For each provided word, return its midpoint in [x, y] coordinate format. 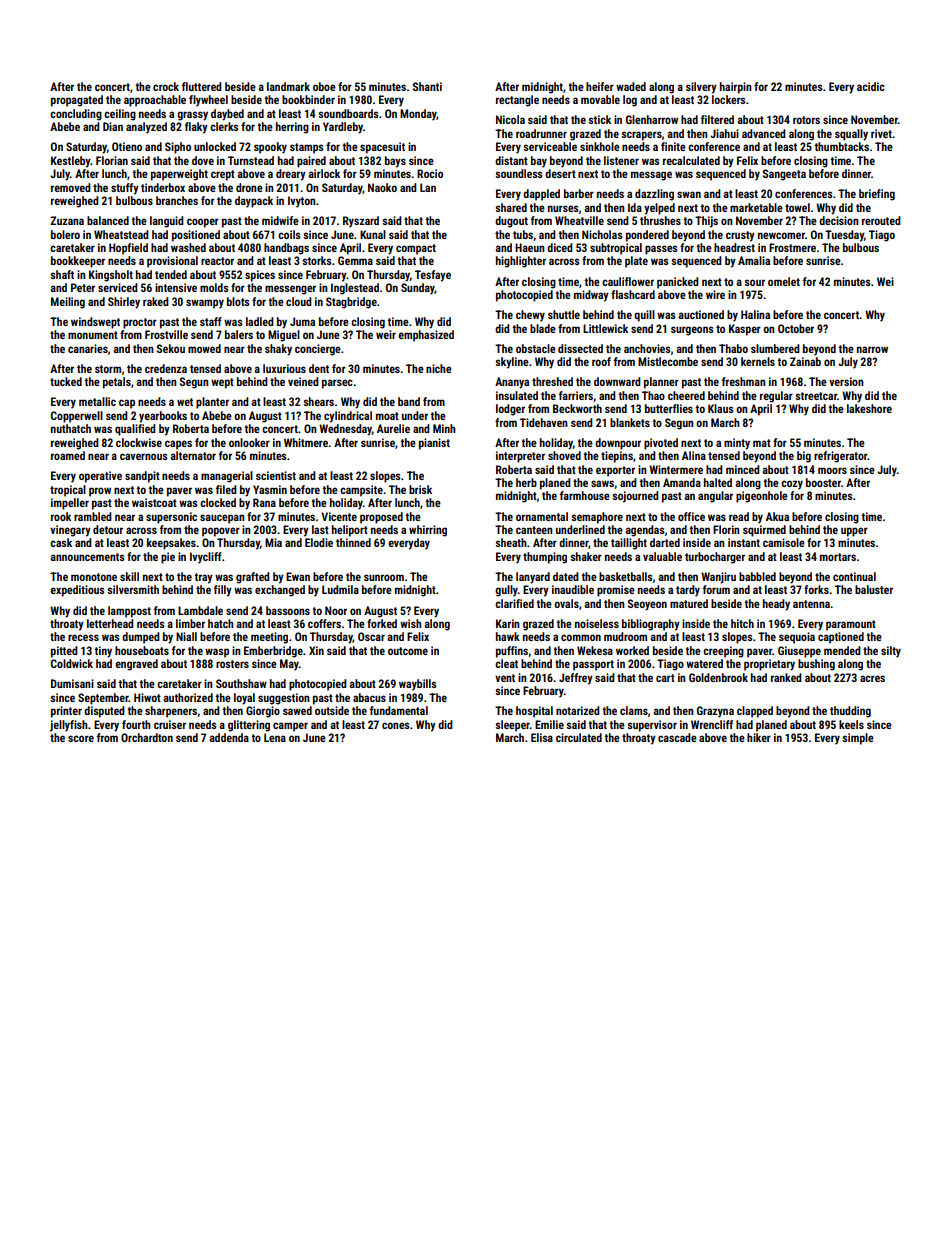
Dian [113, 126]
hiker [759, 737]
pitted [64, 652]
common [581, 637]
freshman [744, 381]
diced [560, 247]
